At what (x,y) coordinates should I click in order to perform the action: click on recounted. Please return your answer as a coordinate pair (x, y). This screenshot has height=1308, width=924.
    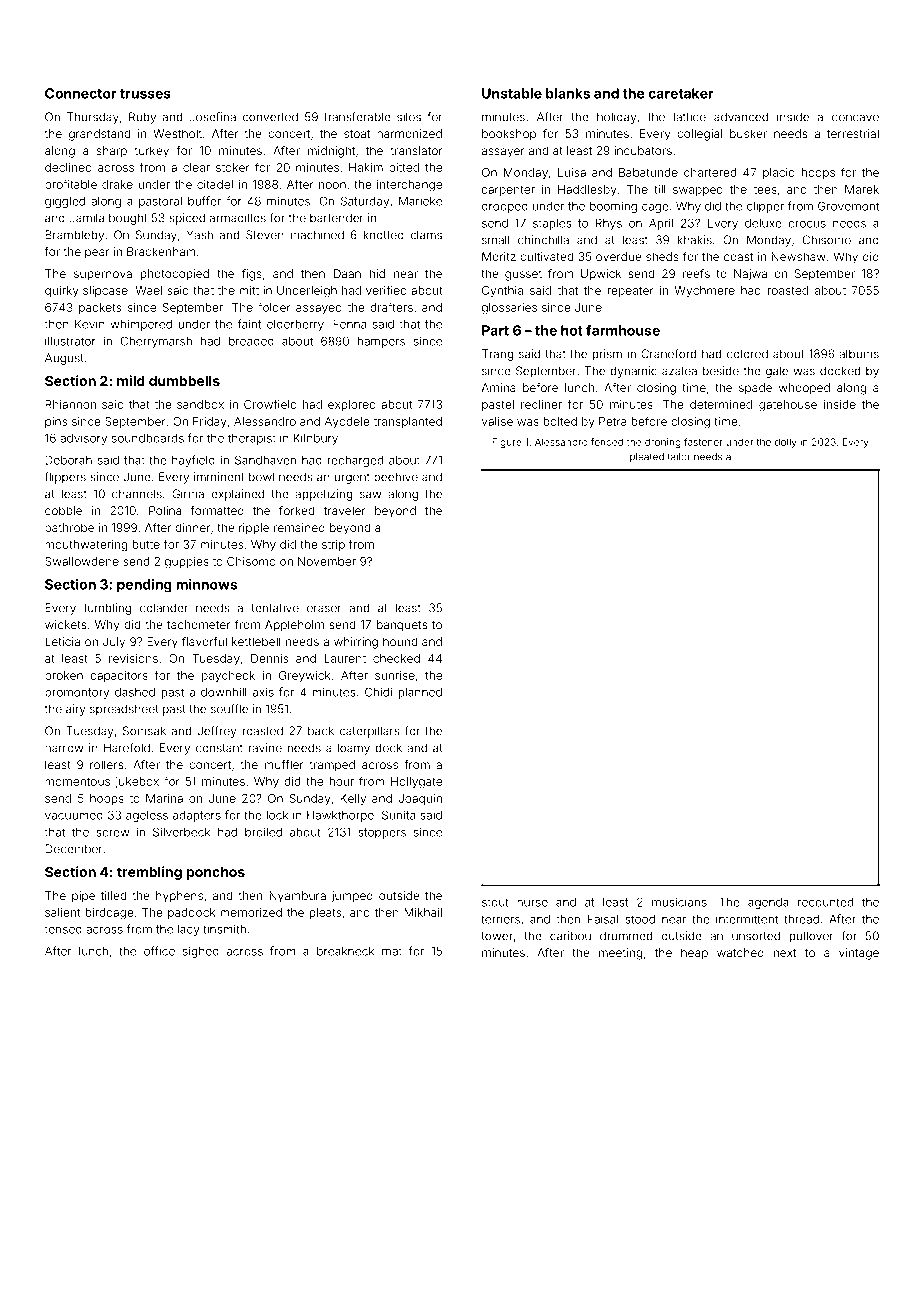
    Looking at the image, I should click on (825, 902).
